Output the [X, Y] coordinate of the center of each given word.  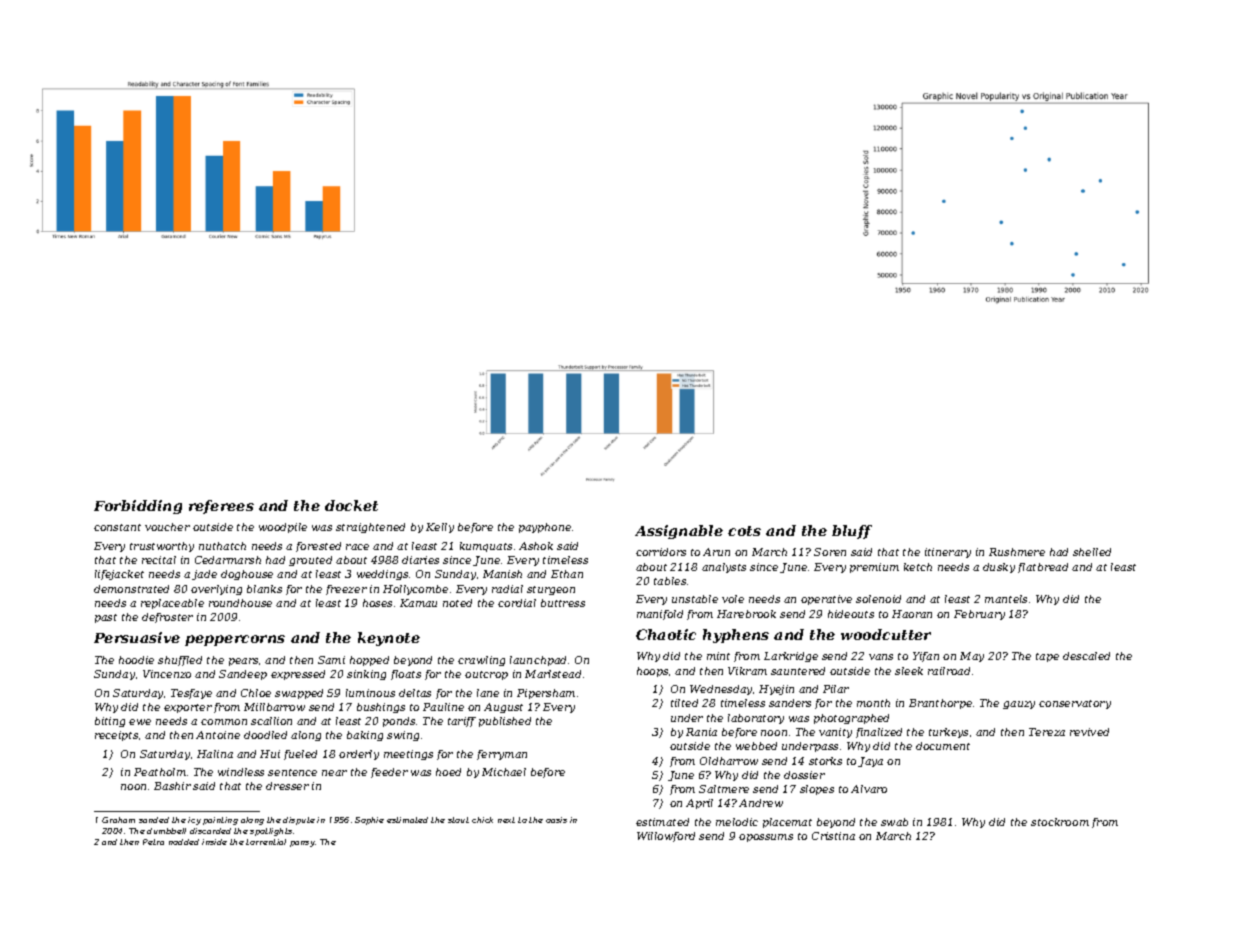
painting [220, 821]
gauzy [1019, 705]
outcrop [486, 675]
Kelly [440, 528]
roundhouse [240, 603]
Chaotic [666, 634]
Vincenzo [167, 674]
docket [351, 505]
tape [1047, 657]
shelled [1092, 552]
